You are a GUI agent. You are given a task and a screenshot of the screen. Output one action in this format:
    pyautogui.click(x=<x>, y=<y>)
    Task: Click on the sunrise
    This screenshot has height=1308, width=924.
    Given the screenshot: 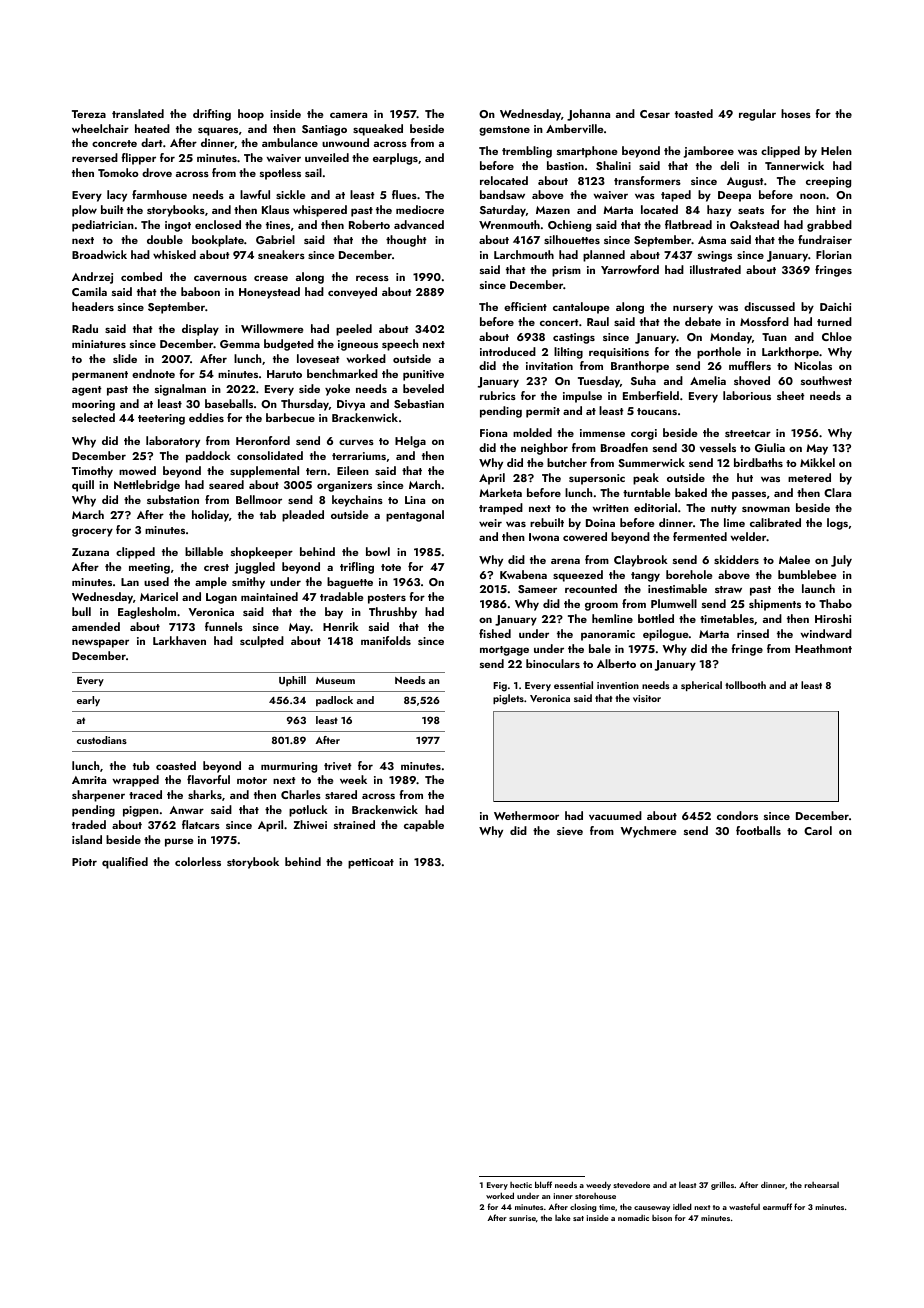 What is the action you would take?
    pyautogui.click(x=522, y=1218)
